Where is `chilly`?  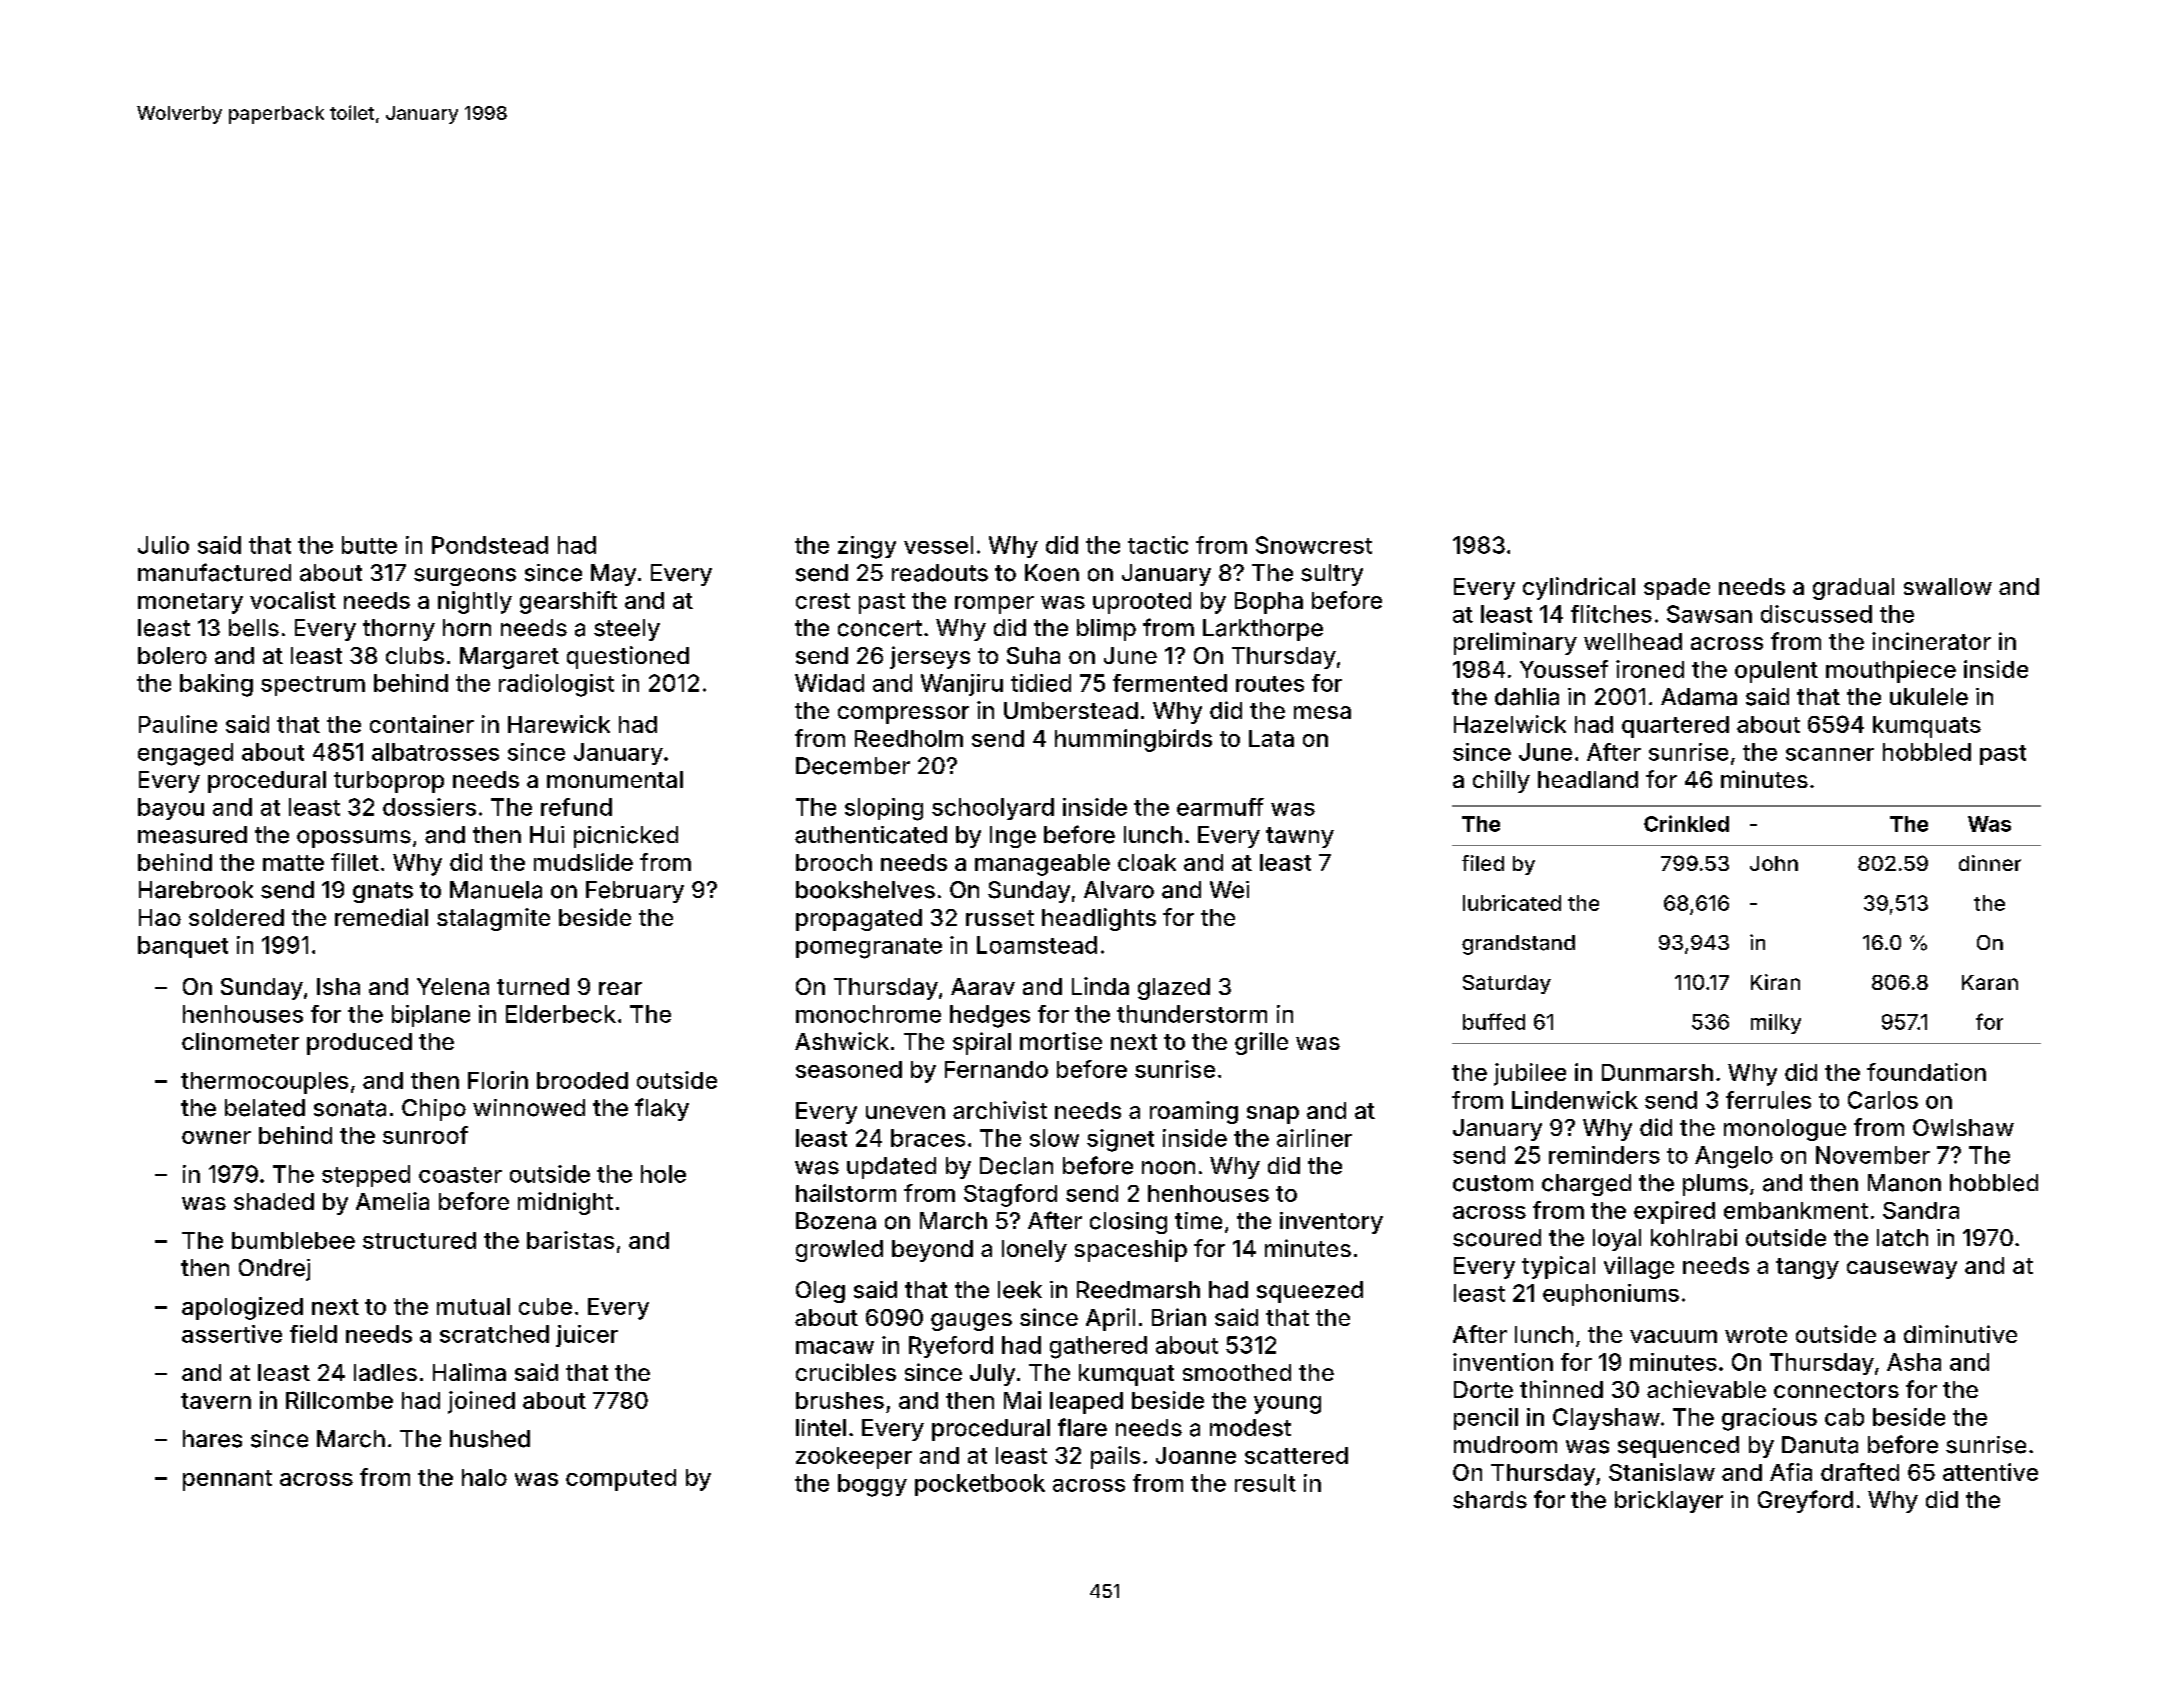 chilly is located at coordinates (1501, 781).
